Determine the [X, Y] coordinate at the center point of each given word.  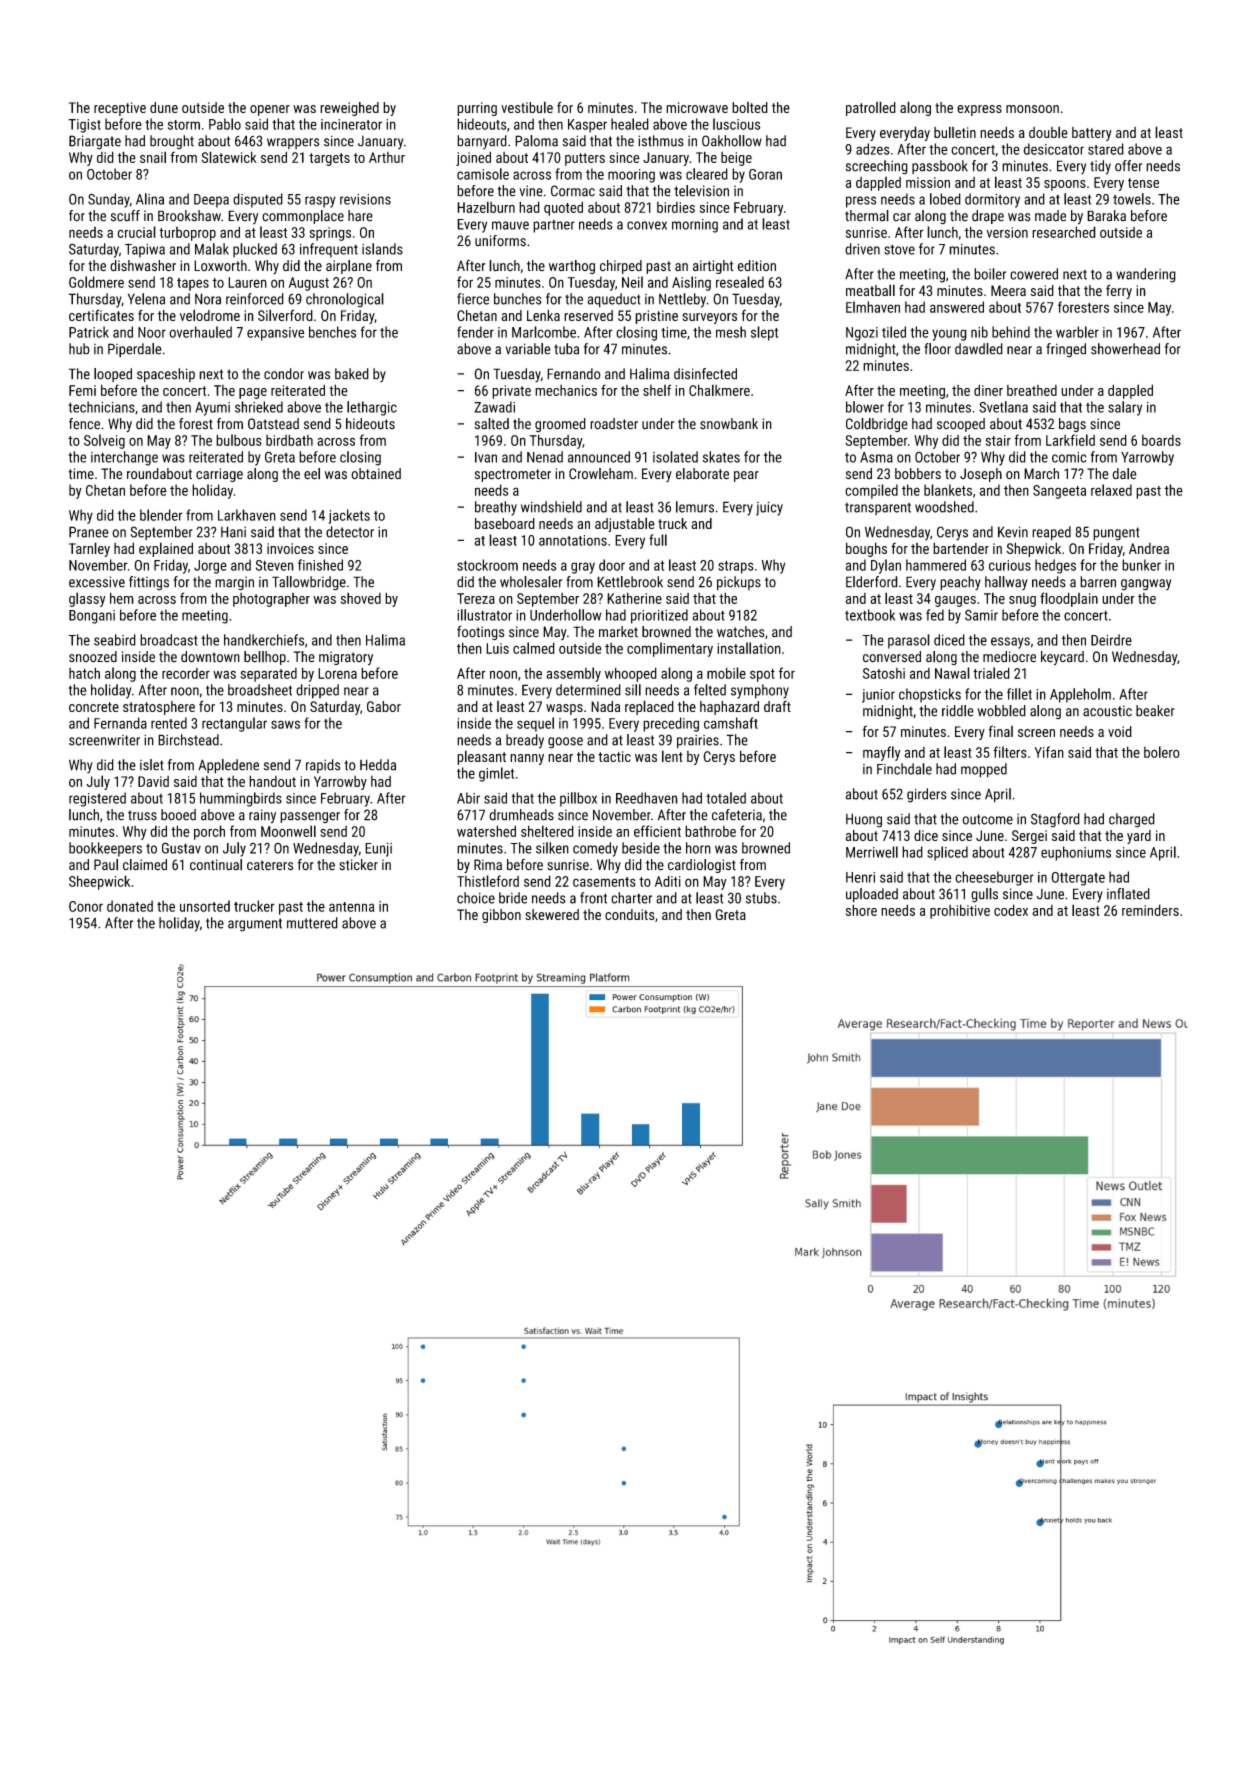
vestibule [527, 107]
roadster [614, 424]
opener [270, 110]
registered [97, 799]
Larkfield [1070, 440]
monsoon [1032, 109]
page [253, 393]
